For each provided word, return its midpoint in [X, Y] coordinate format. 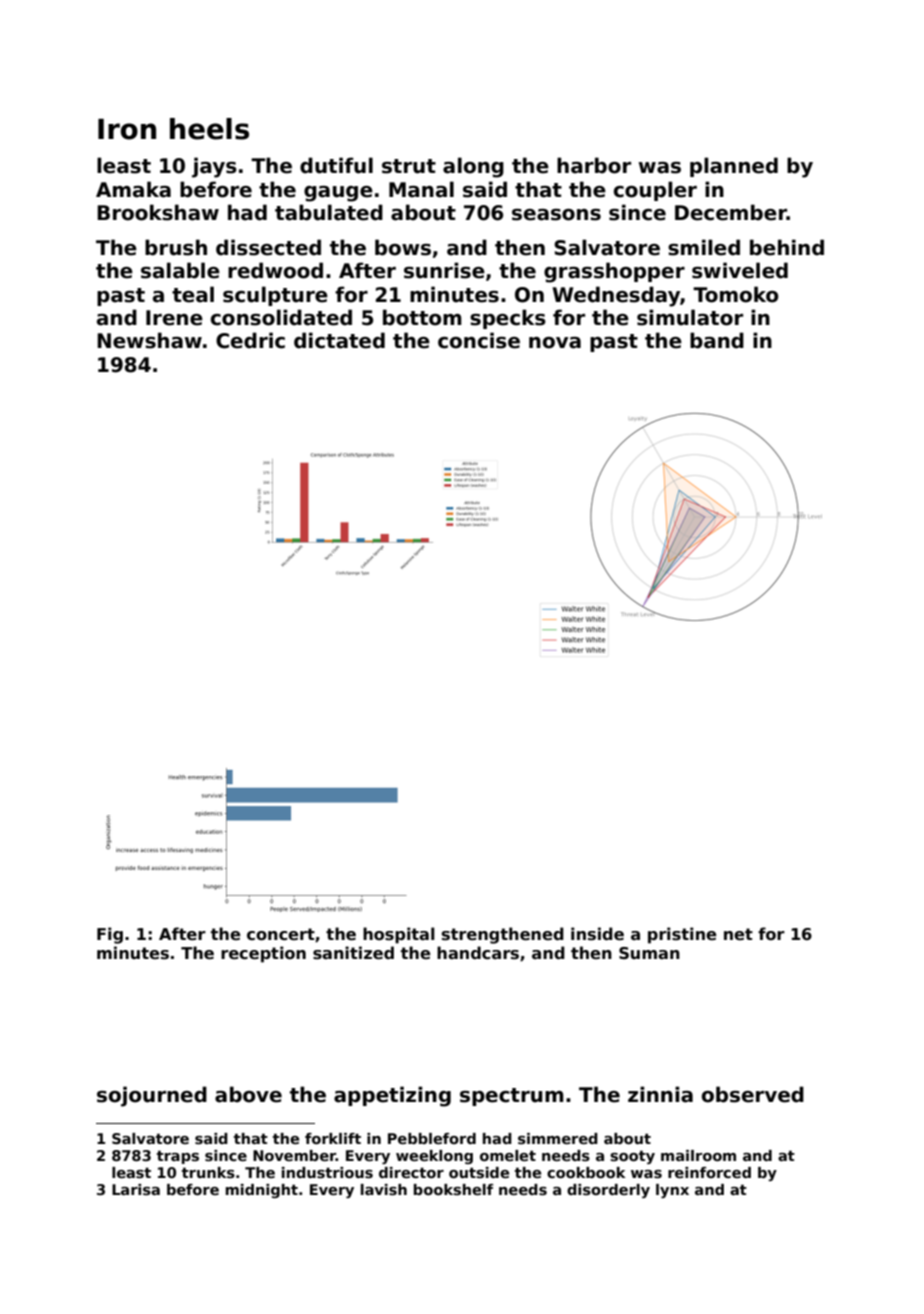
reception [263, 954]
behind [787, 247]
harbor [594, 165]
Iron [127, 129]
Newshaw [149, 340]
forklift [333, 1138]
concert [281, 934]
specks [508, 319]
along [473, 167]
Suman [649, 953]
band [717, 340]
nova [555, 343]
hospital [399, 935]
